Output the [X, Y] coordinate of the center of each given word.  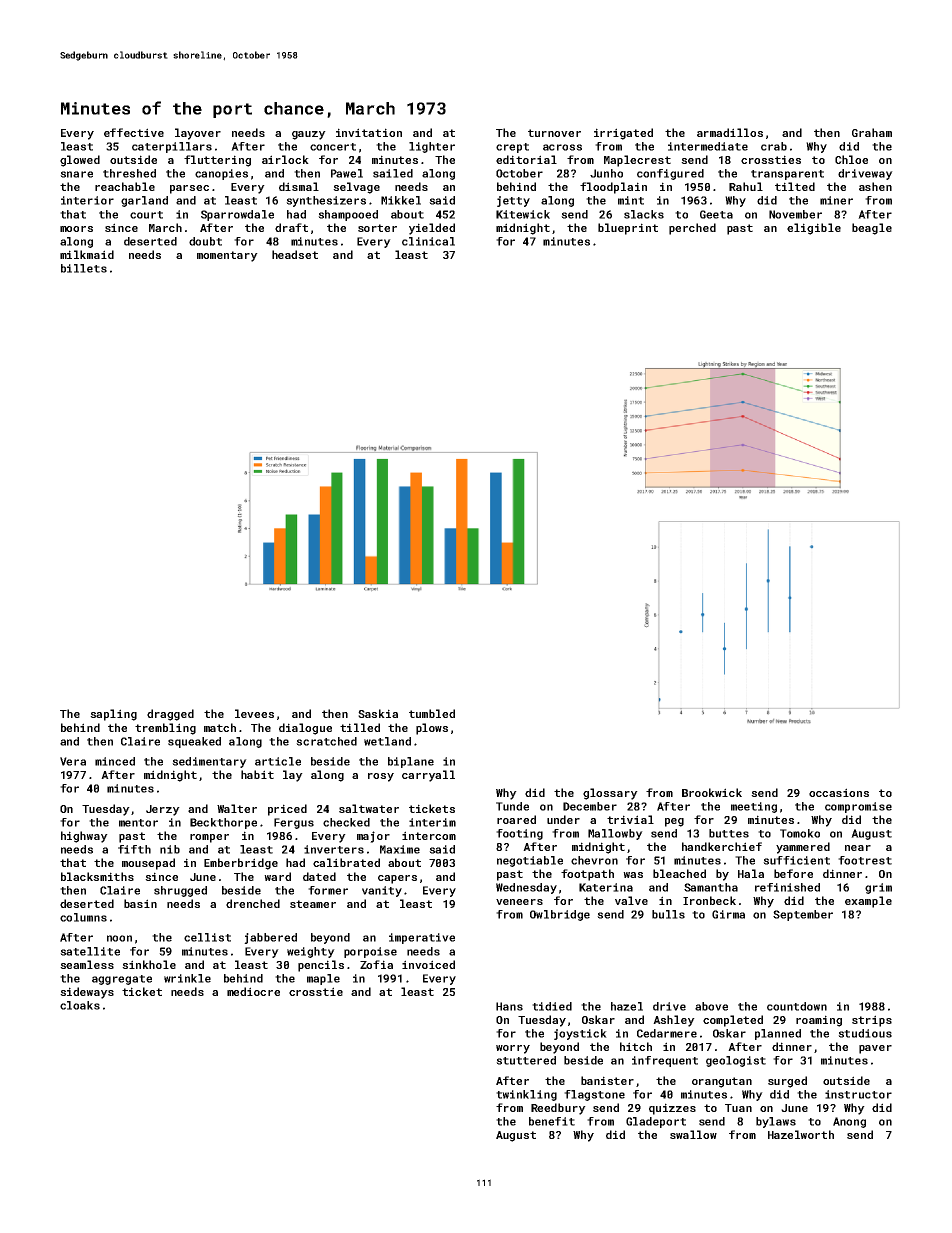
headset [295, 254]
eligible [814, 229]
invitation [369, 132]
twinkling [526, 1095]
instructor [858, 1094]
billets [84, 268]
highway [84, 837]
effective [134, 132]
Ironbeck [709, 900]
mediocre [253, 991]
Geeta [716, 214]
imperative [422, 938]
